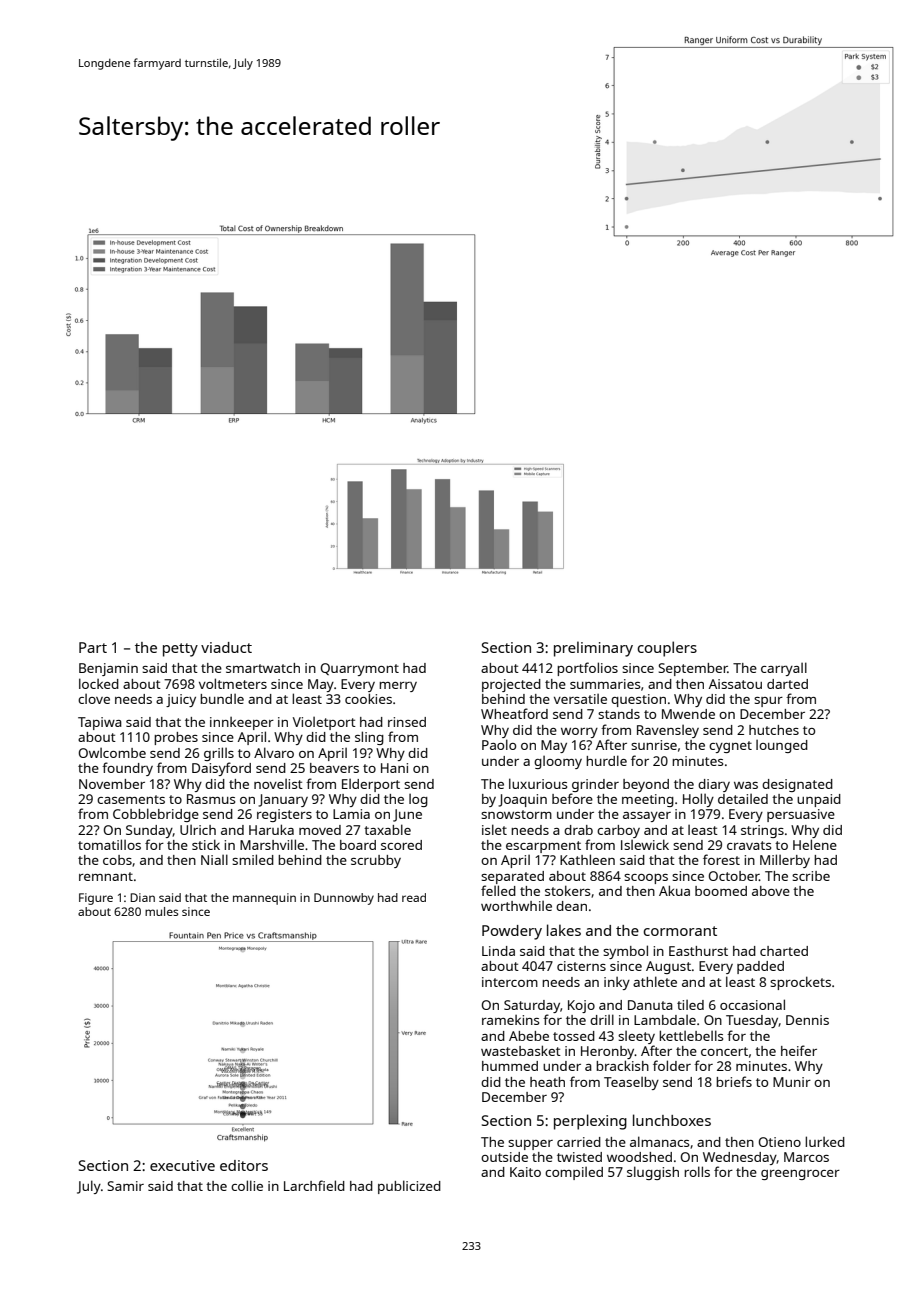  What do you see at coordinates (394, 768) in the document?
I see `Hani` at bounding box center [394, 768].
